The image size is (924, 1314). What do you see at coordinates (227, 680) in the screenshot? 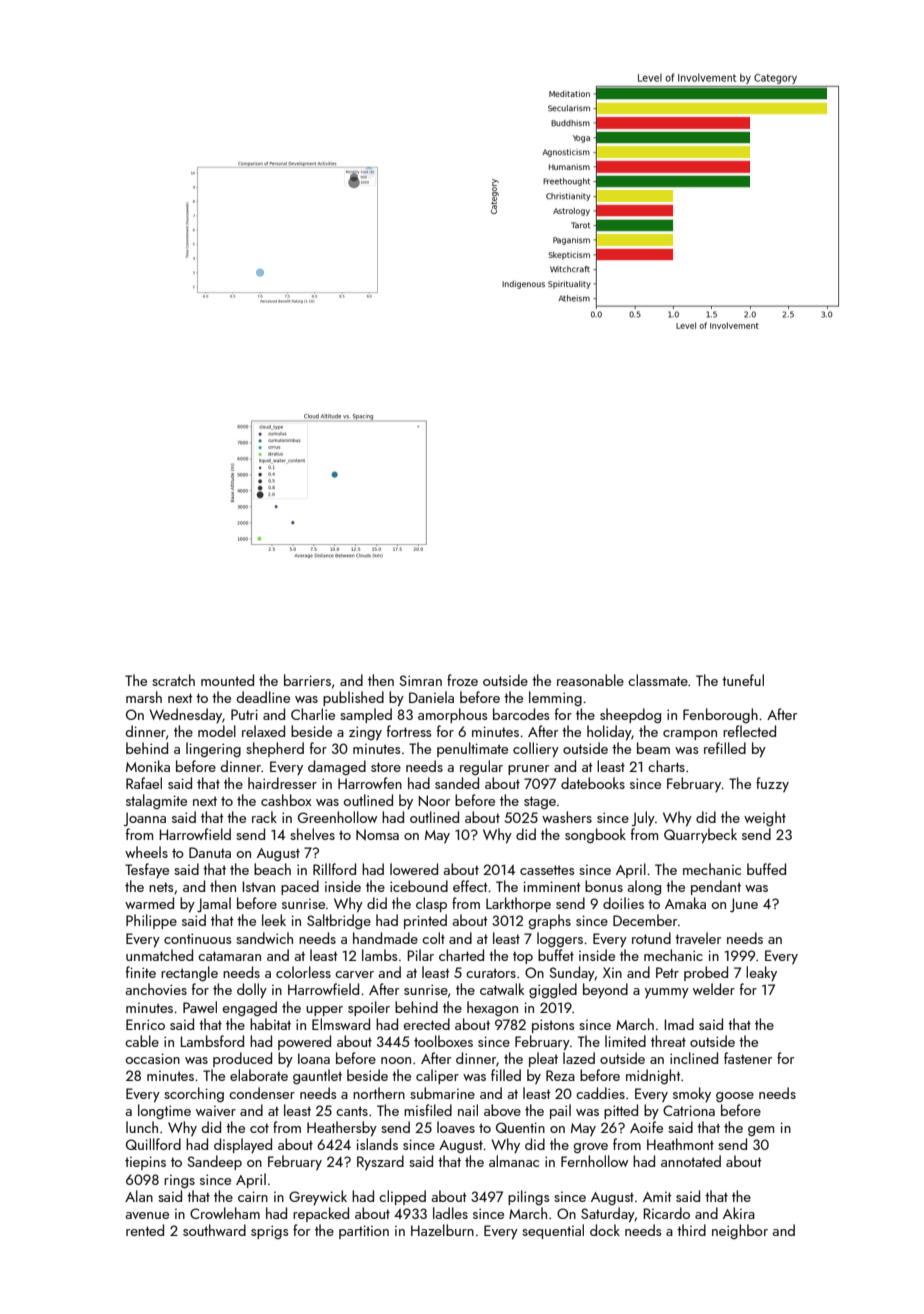
I see `mounted` at bounding box center [227, 680].
